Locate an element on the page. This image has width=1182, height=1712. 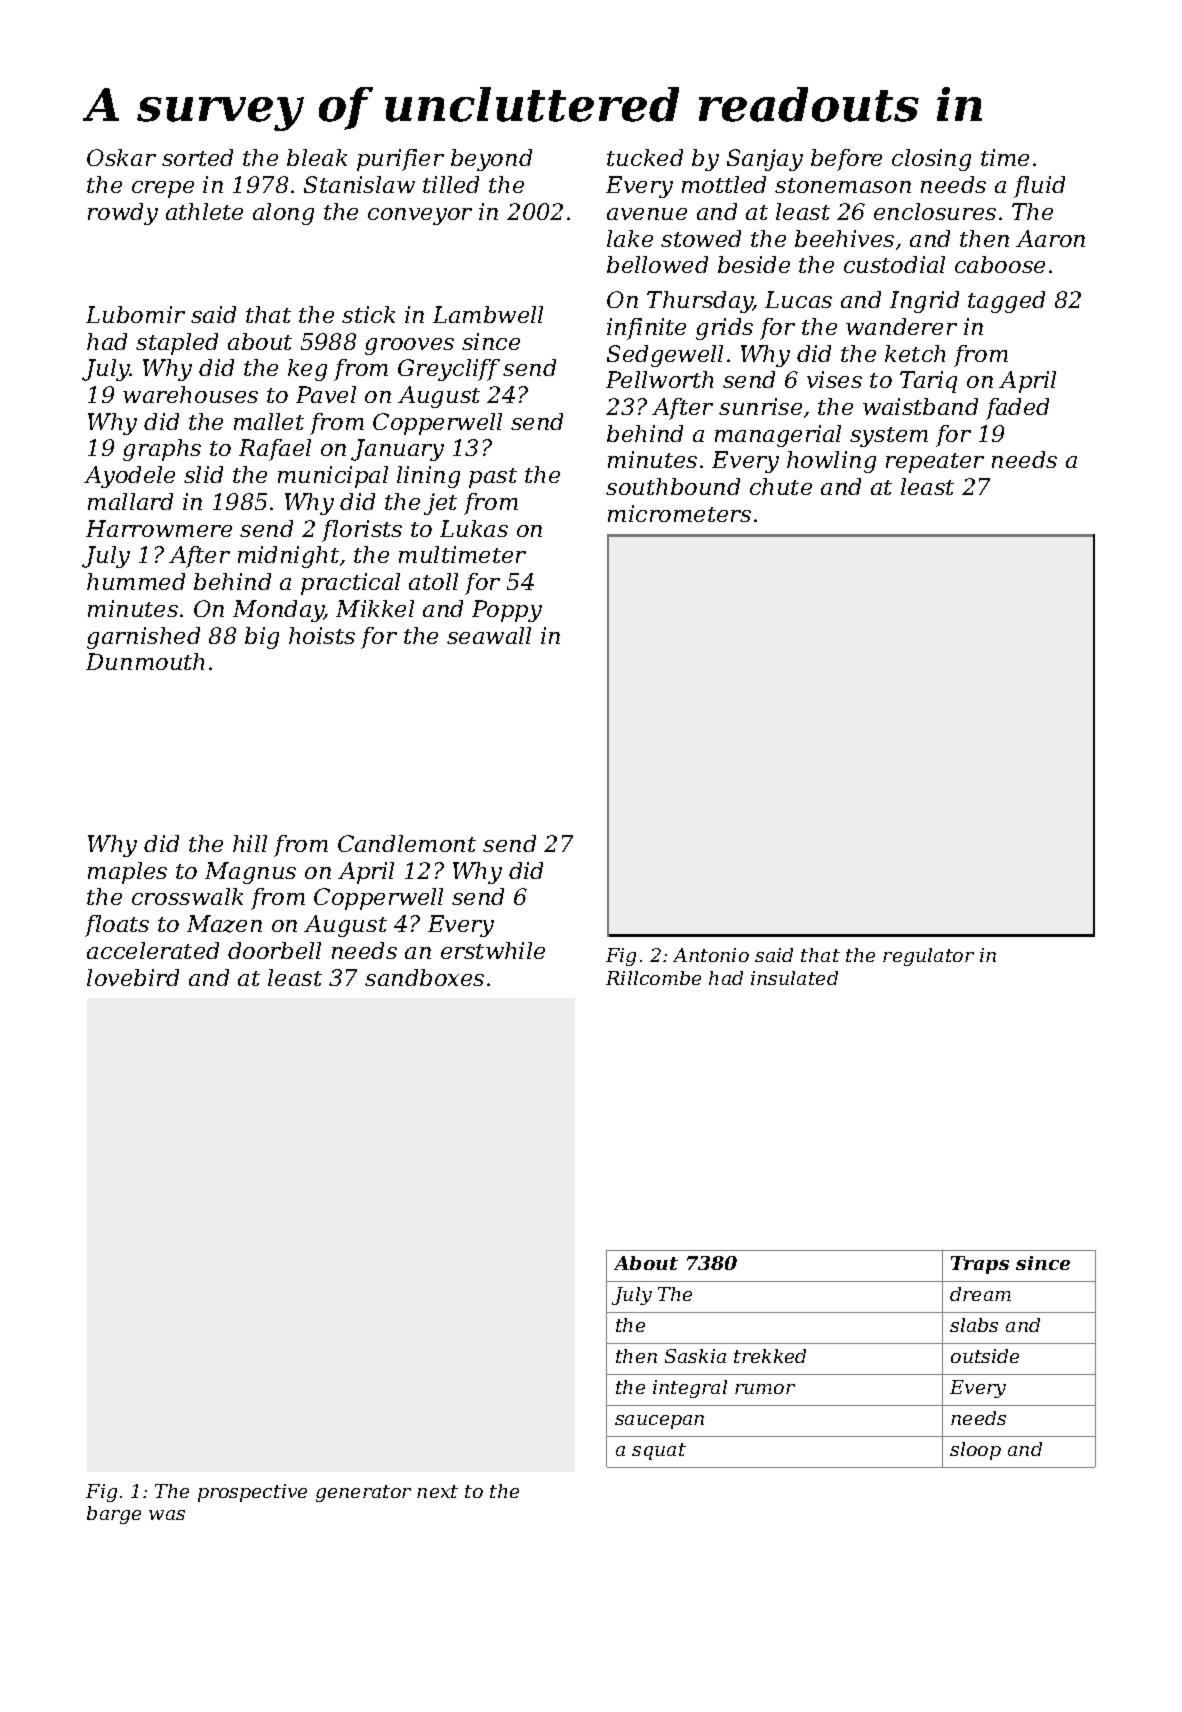
Magnus is located at coordinates (250, 873).
